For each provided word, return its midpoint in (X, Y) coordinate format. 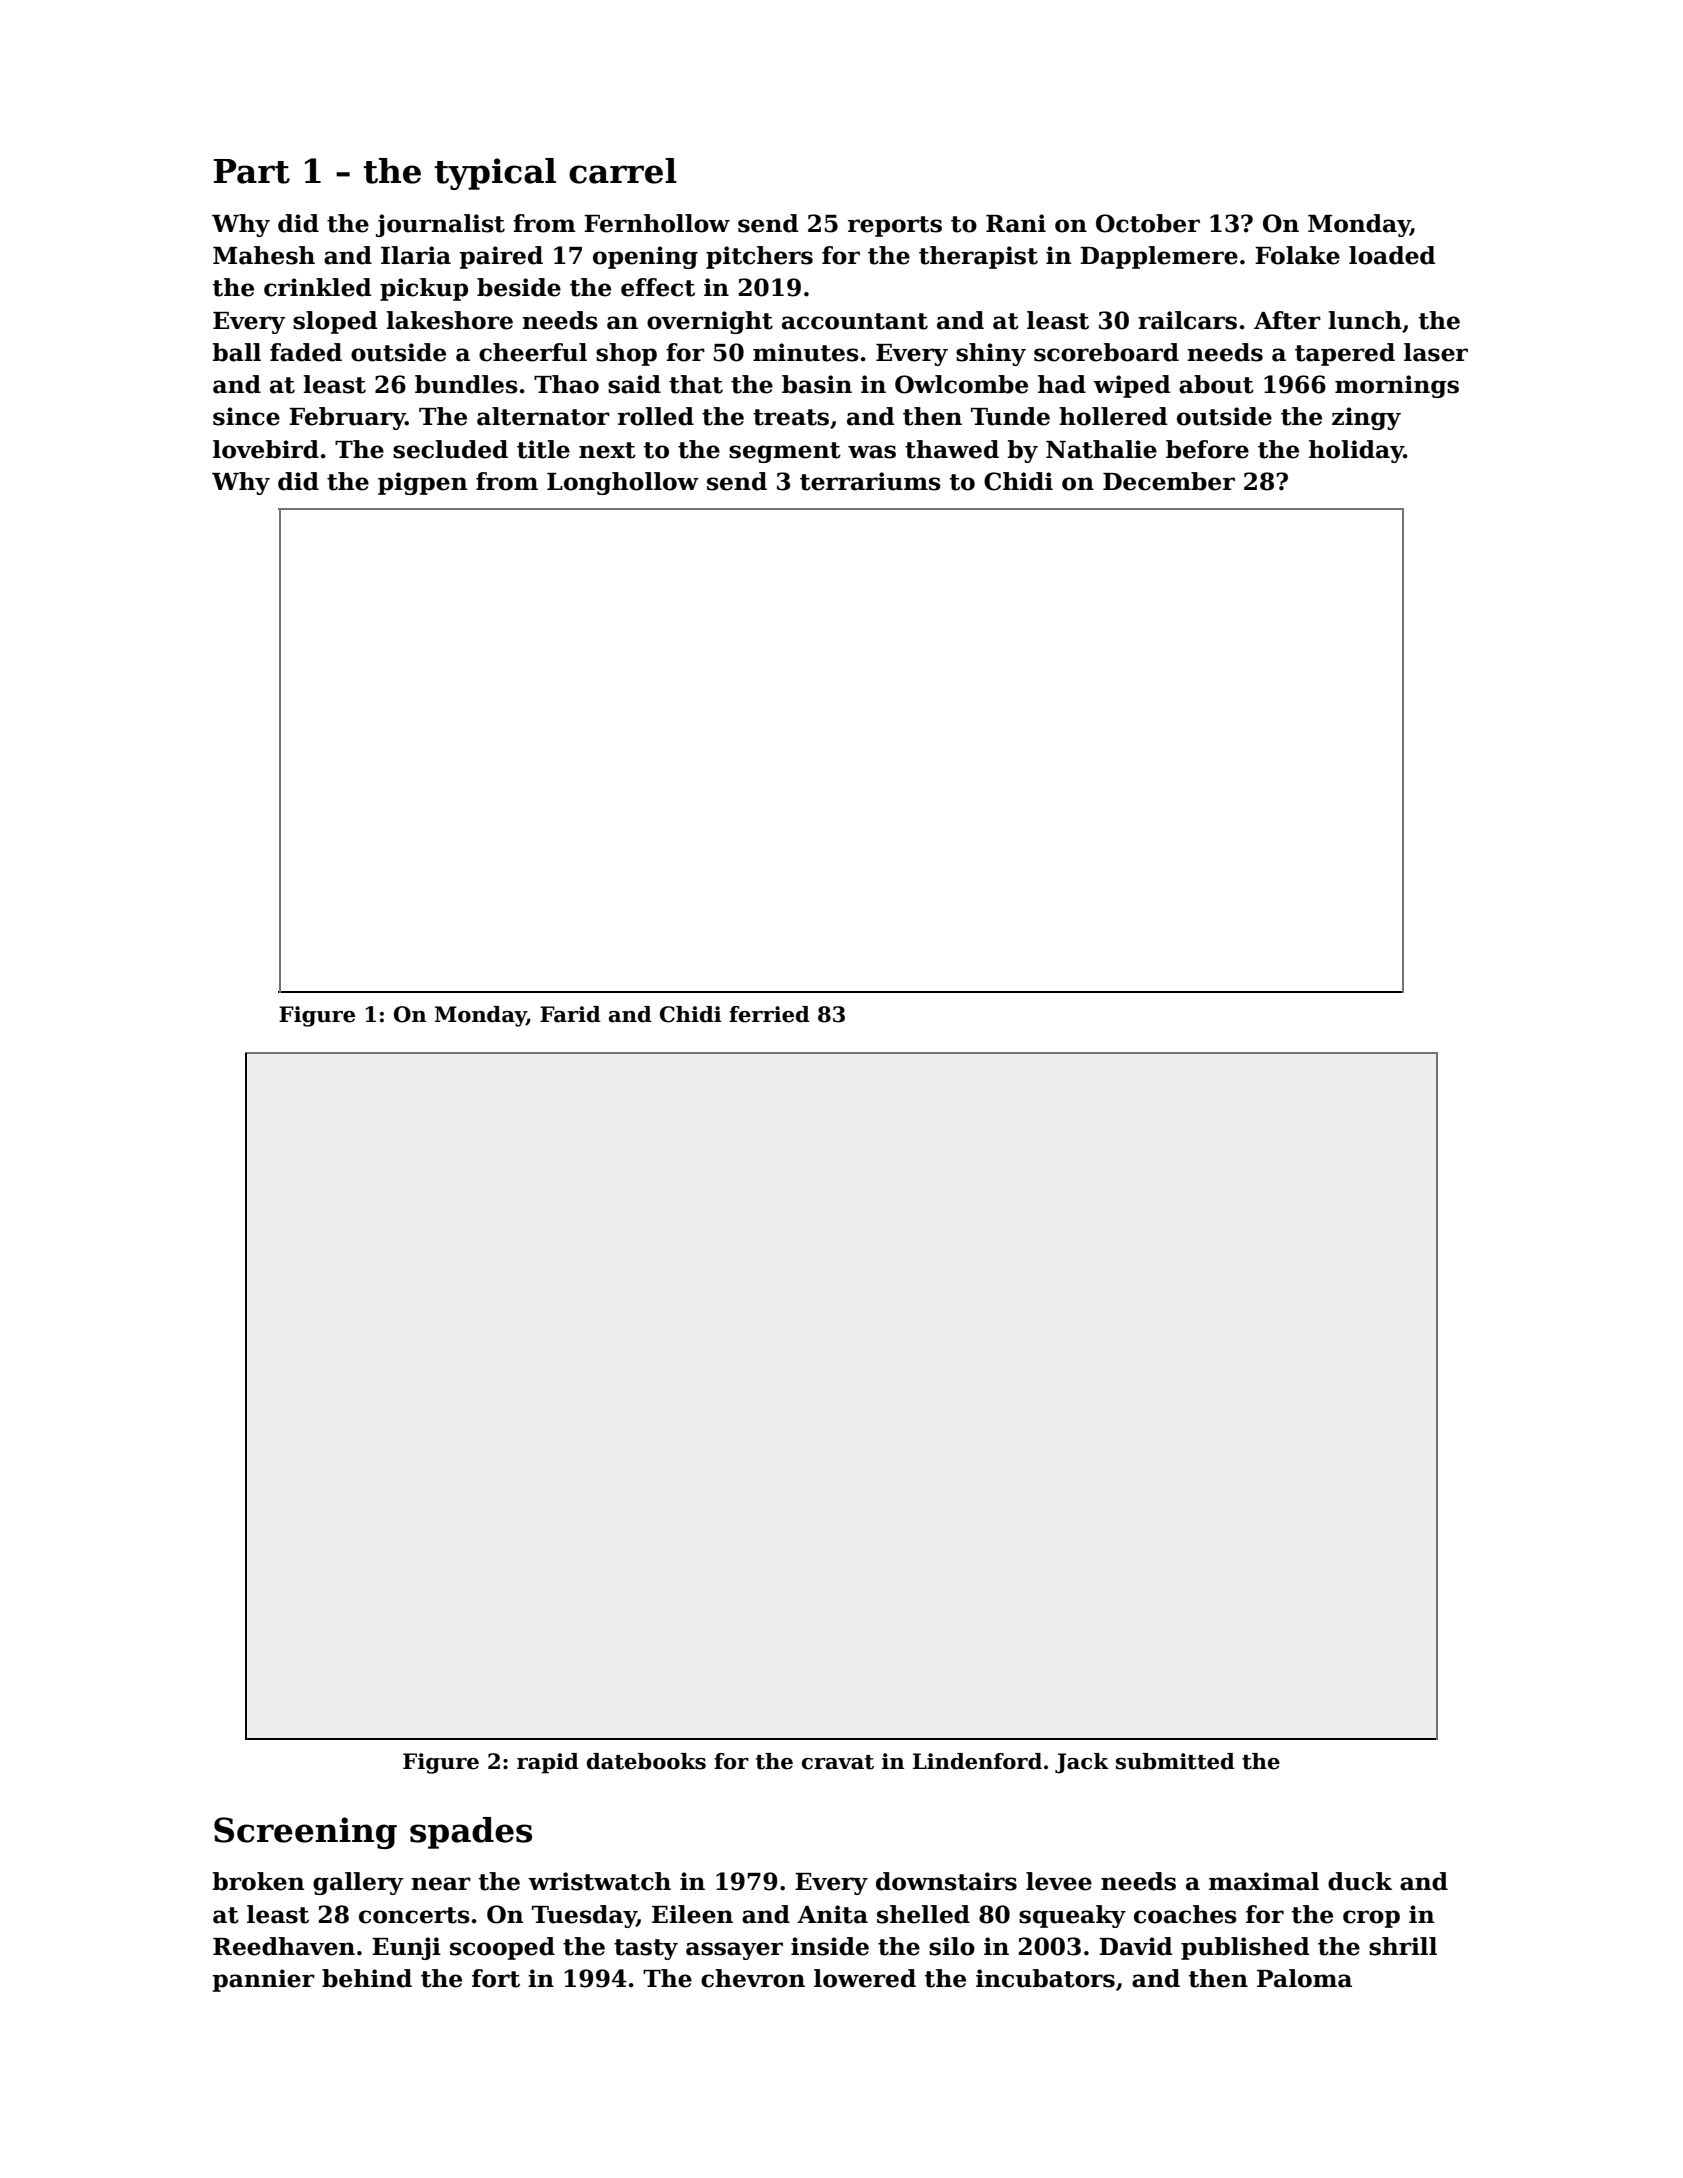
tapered (1345, 354)
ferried (769, 1014)
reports (895, 226)
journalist (440, 225)
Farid (570, 1014)
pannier (264, 1980)
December (1169, 481)
